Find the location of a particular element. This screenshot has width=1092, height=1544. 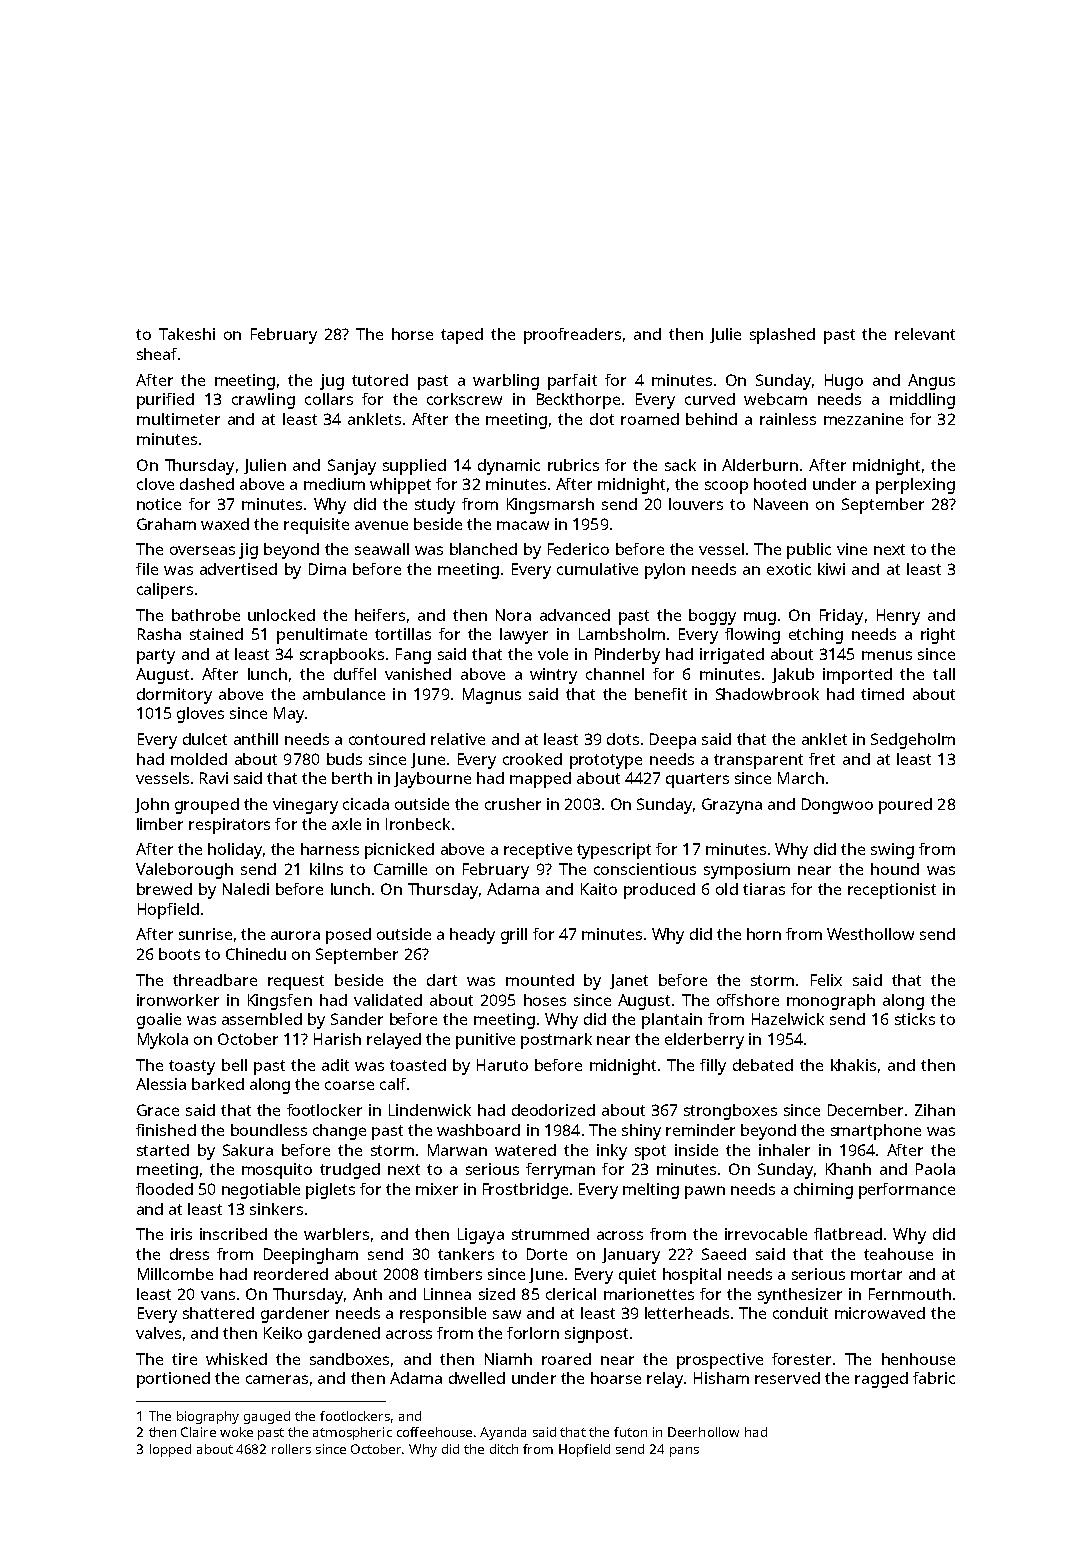

lopped is located at coordinates (170, 1450).
